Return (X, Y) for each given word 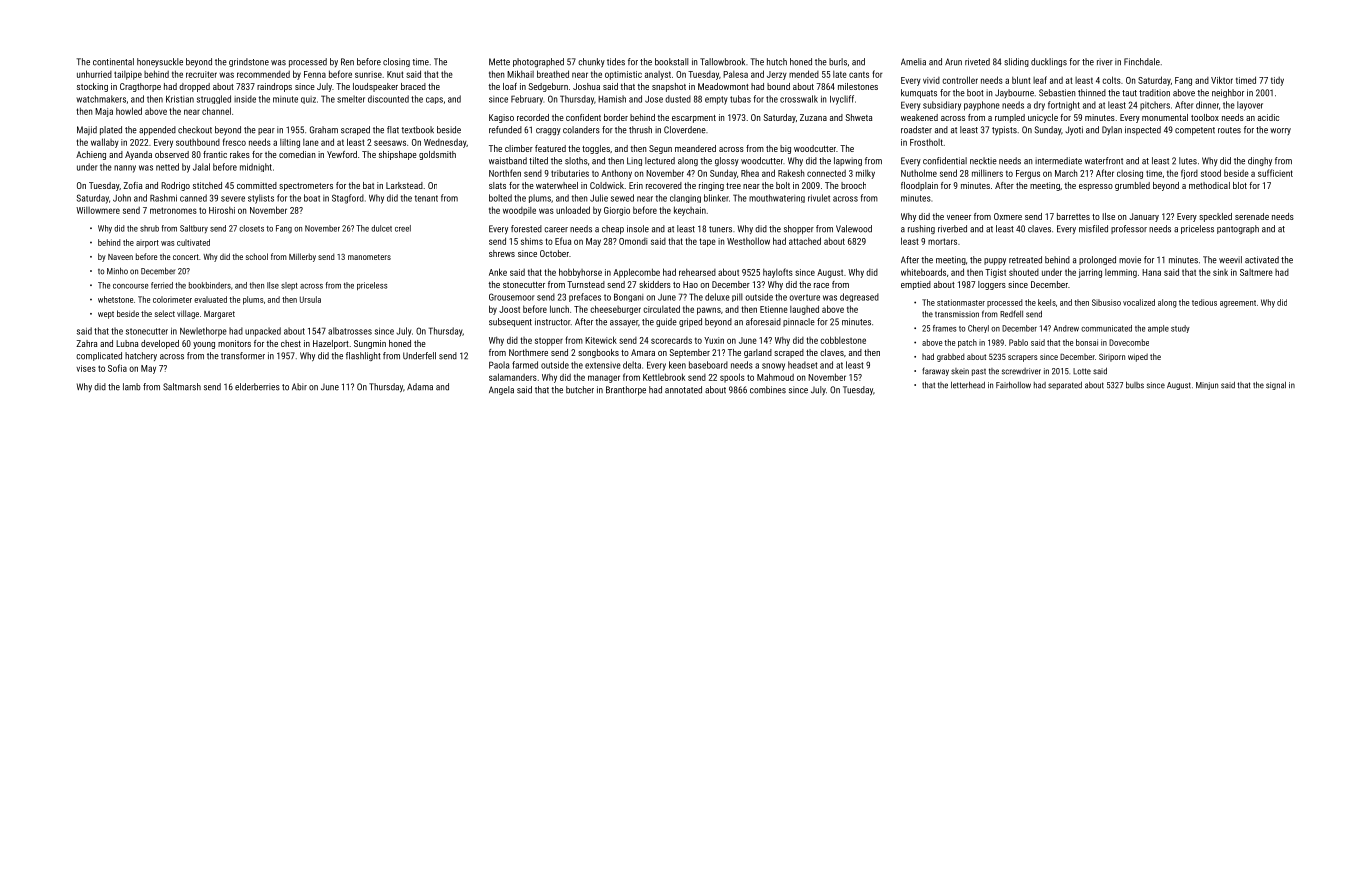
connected (826, 173)
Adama (420, 387)
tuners (720, 229)
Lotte (1082, 371)
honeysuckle (160, 62)
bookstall (672, 62)
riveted (977, 62)
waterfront (1104, 161)
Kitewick (601, 340)
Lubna (127, 343)
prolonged (1097, 260)
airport (147, 244)
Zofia (132, 185)
